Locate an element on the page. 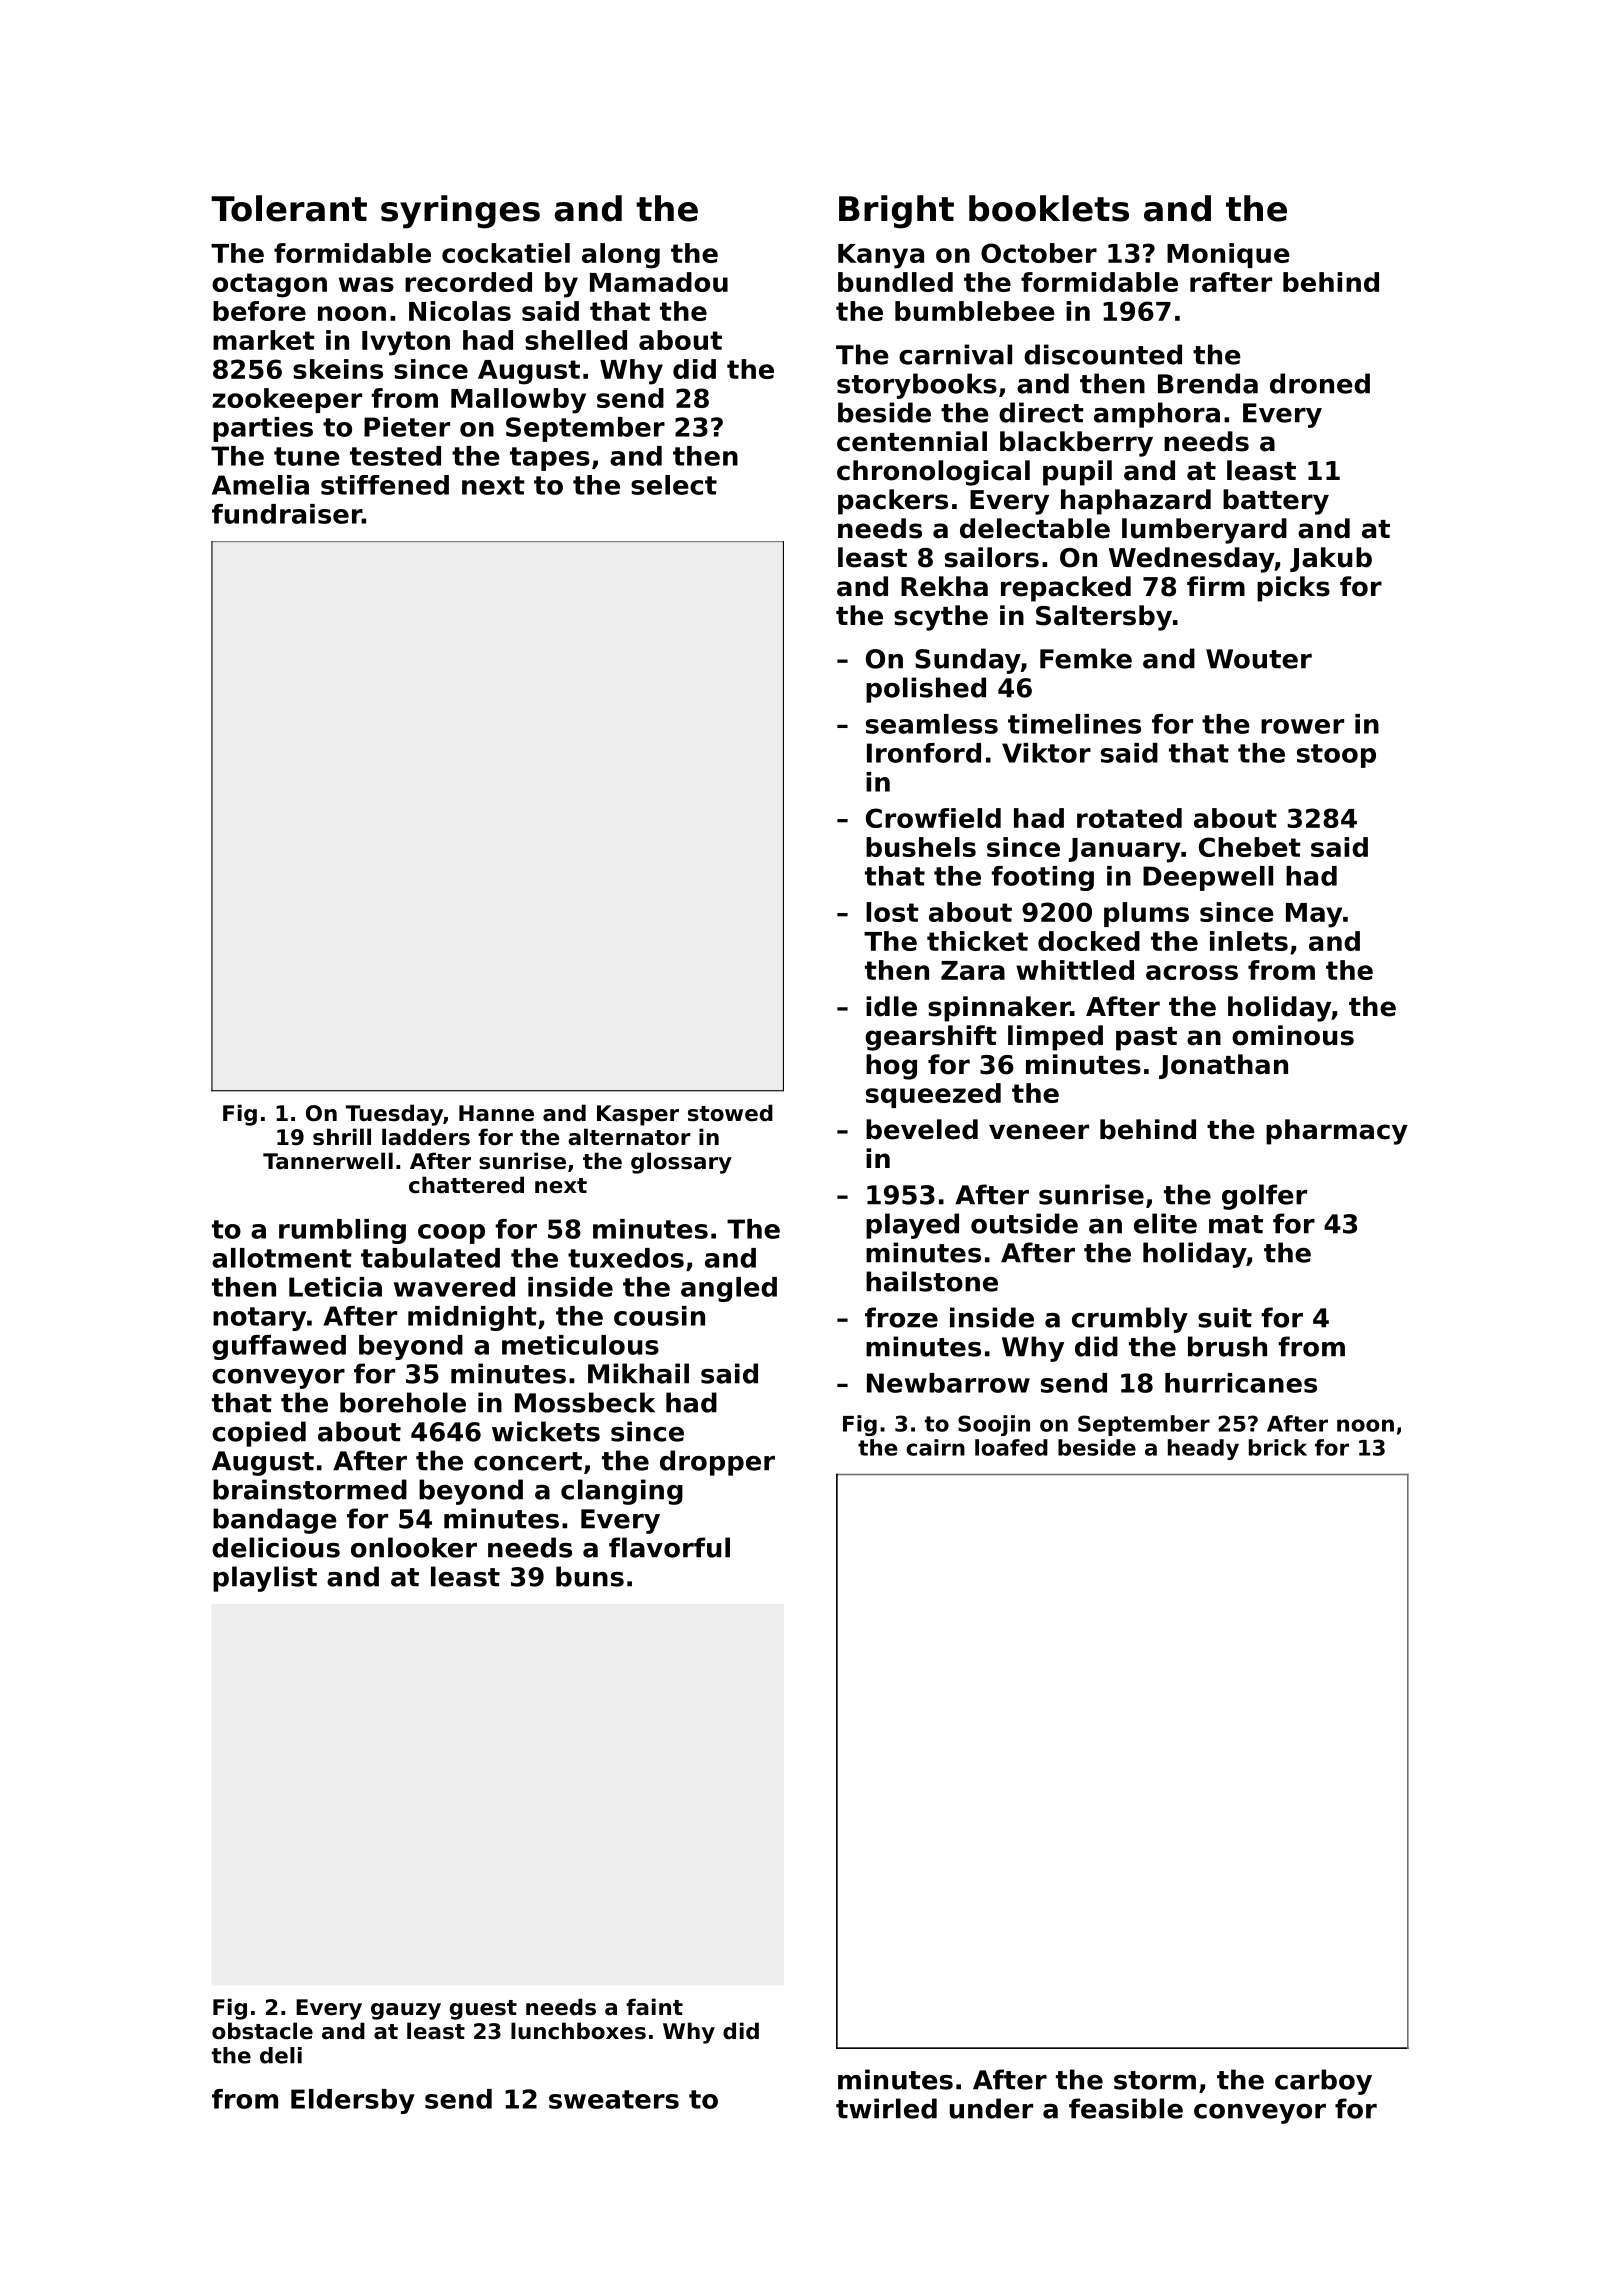 Image resolution: width=1620 pixels, height=2292 pixels. hurricanes is located at coordinates (1241, 1383).
